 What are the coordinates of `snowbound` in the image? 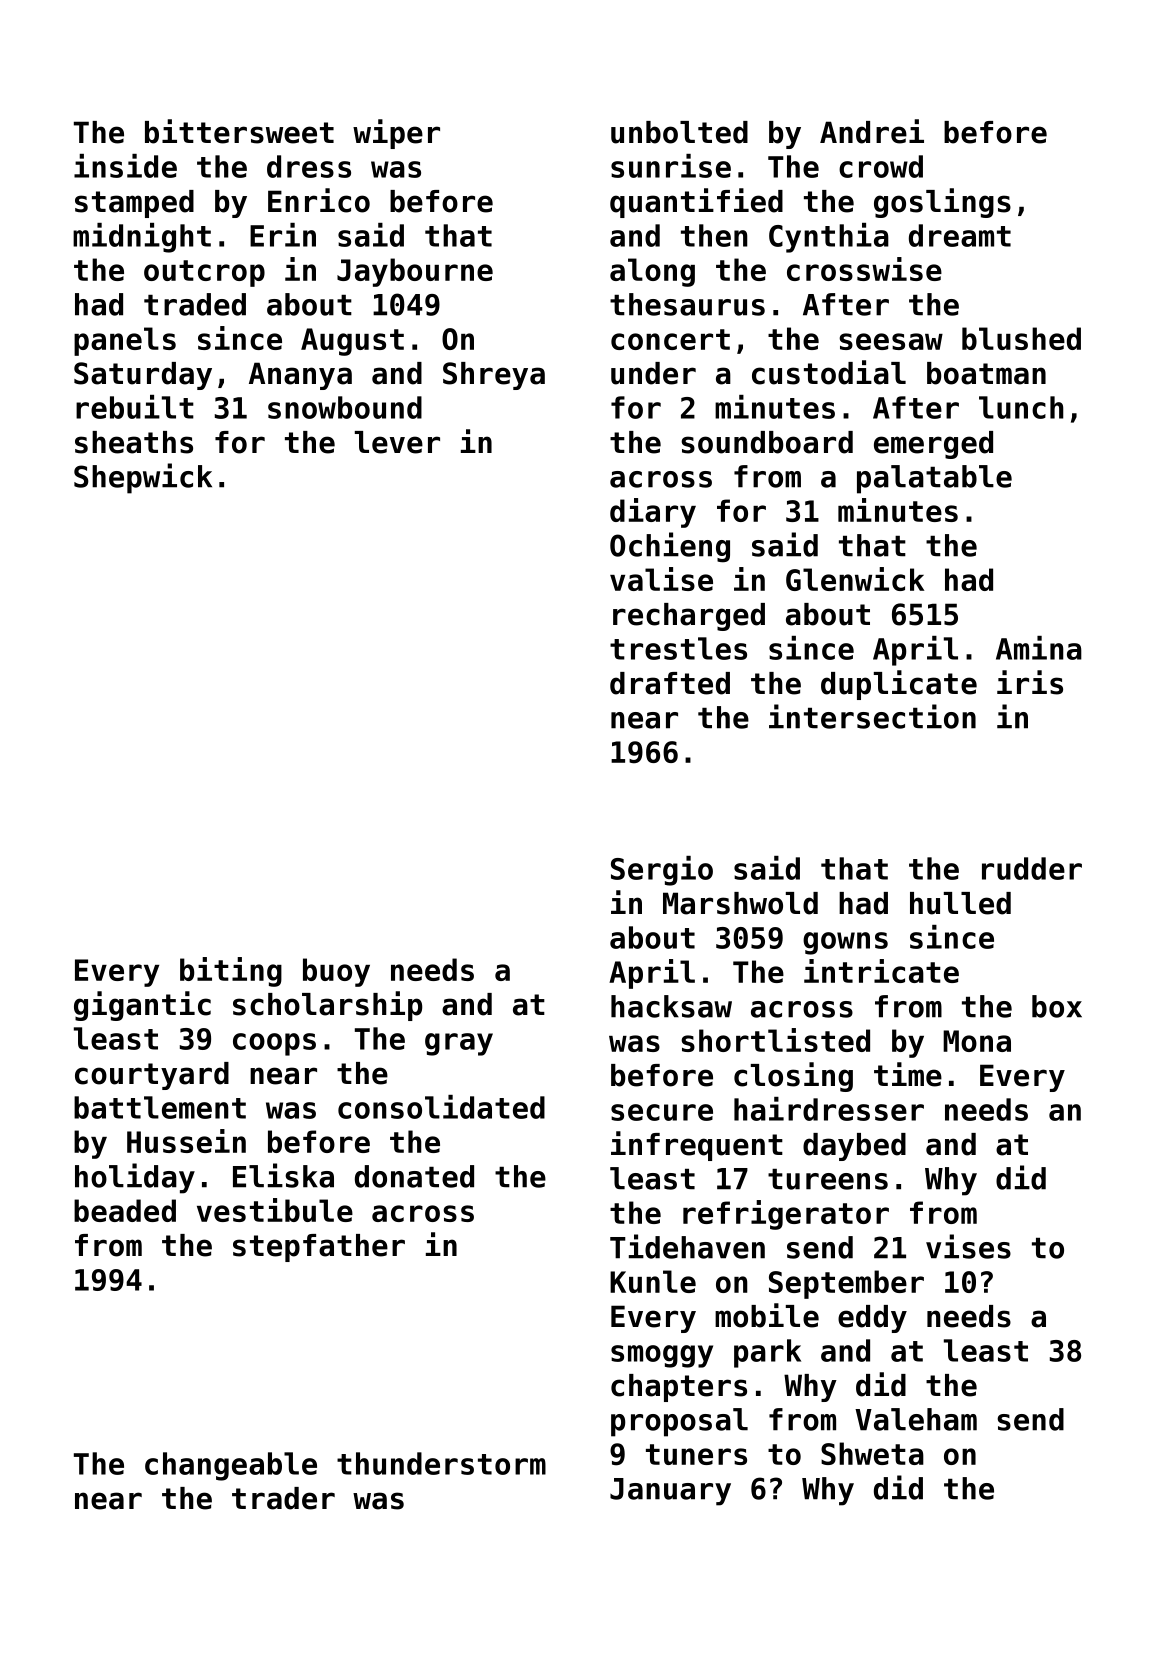 It's located at (345, 407).
